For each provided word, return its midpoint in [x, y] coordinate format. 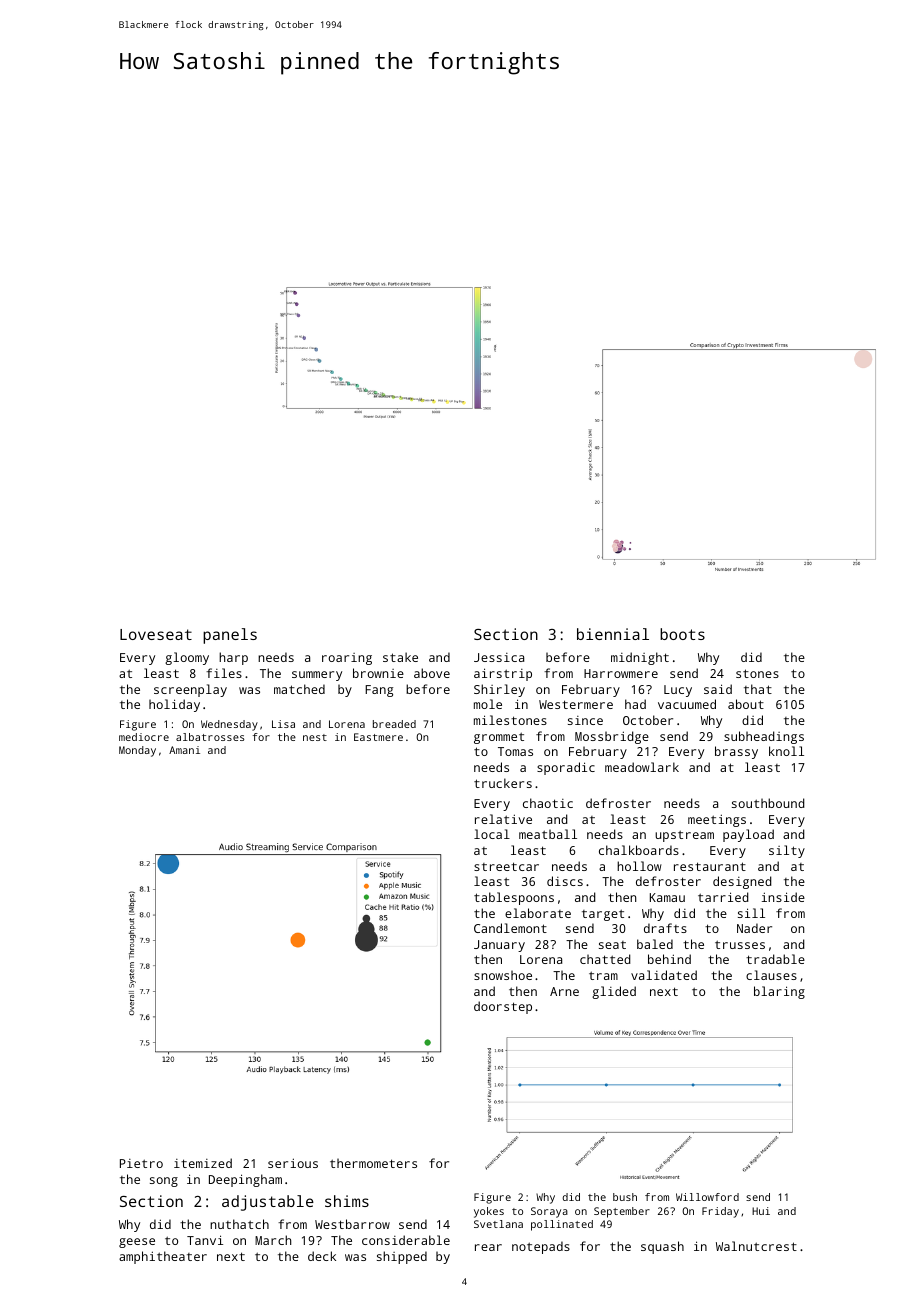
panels [230, 636]
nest [315, 737]
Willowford [707, 1197]
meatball [548, 834]
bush [625, 1197]
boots [682, 634]
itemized [203, 1163]
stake [400, 657]
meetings [717, 820]
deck [322, 1256]
